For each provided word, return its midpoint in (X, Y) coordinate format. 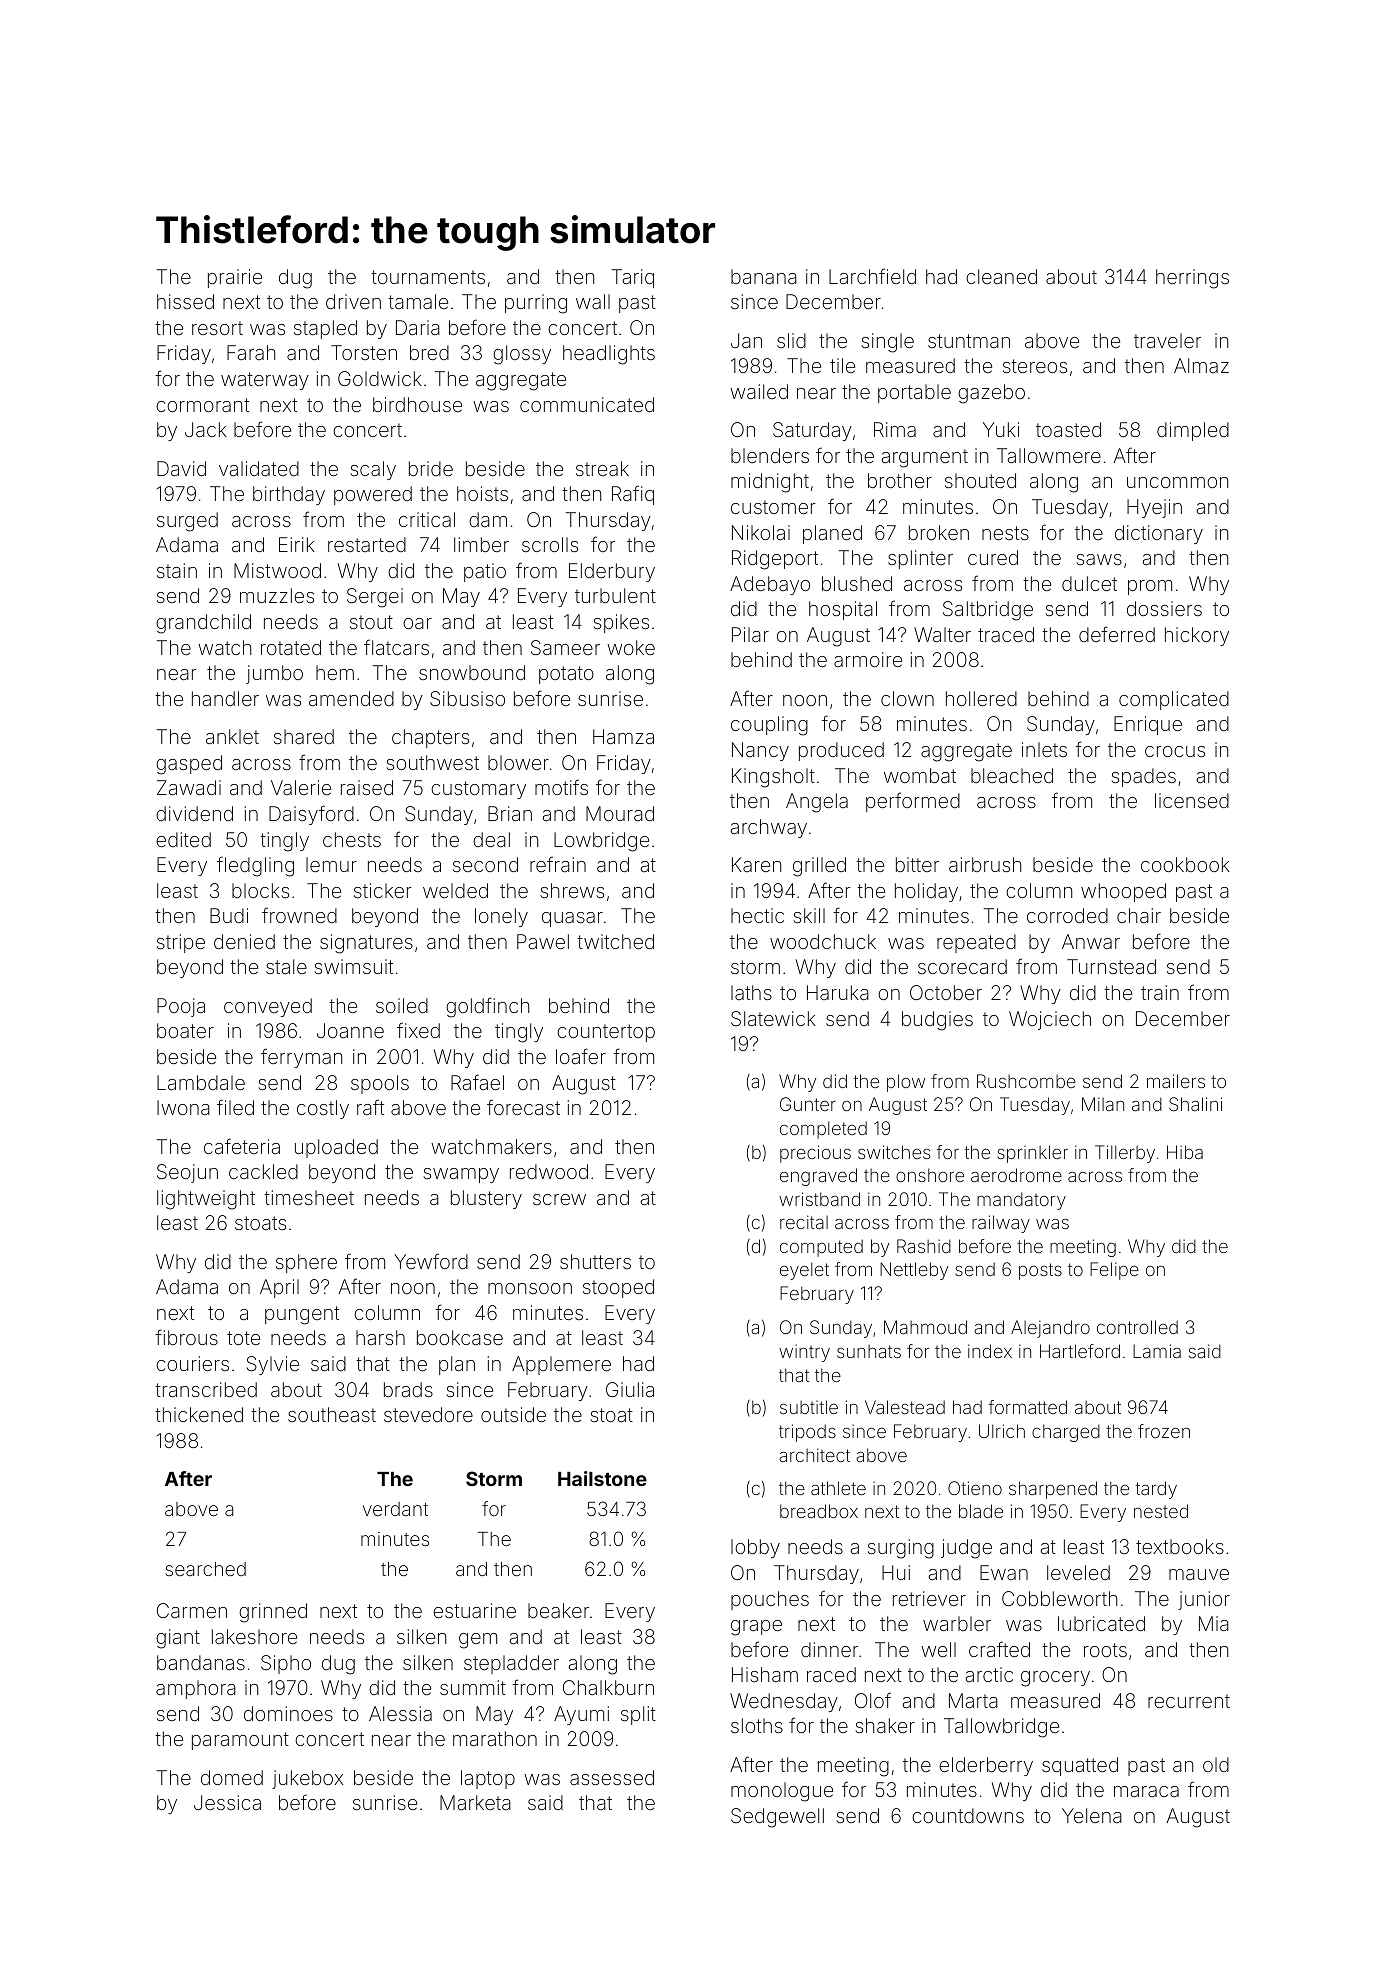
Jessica (227, 1802)
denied (244, 941)
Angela (817, 803)
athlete (838, 1488)
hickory (1197, 636)
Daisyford (311, 815)
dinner (829, 1649)
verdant (395, 1509)
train (1160, 992)
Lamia (1157, 1351)
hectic (757, 915)
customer (773, 507)
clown (907, 698)
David (181, 468)
